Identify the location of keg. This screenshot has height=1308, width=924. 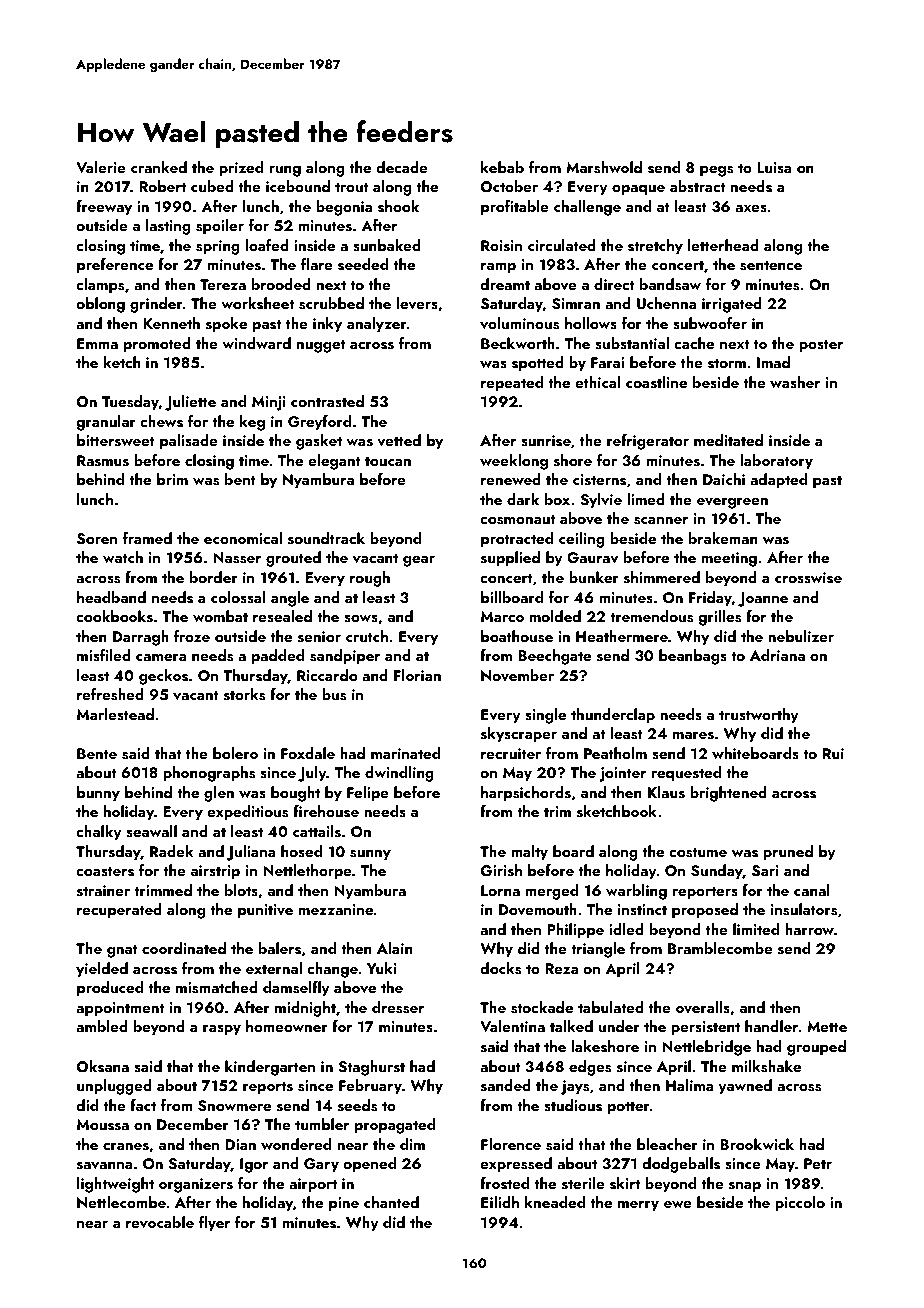
(252, 423).
